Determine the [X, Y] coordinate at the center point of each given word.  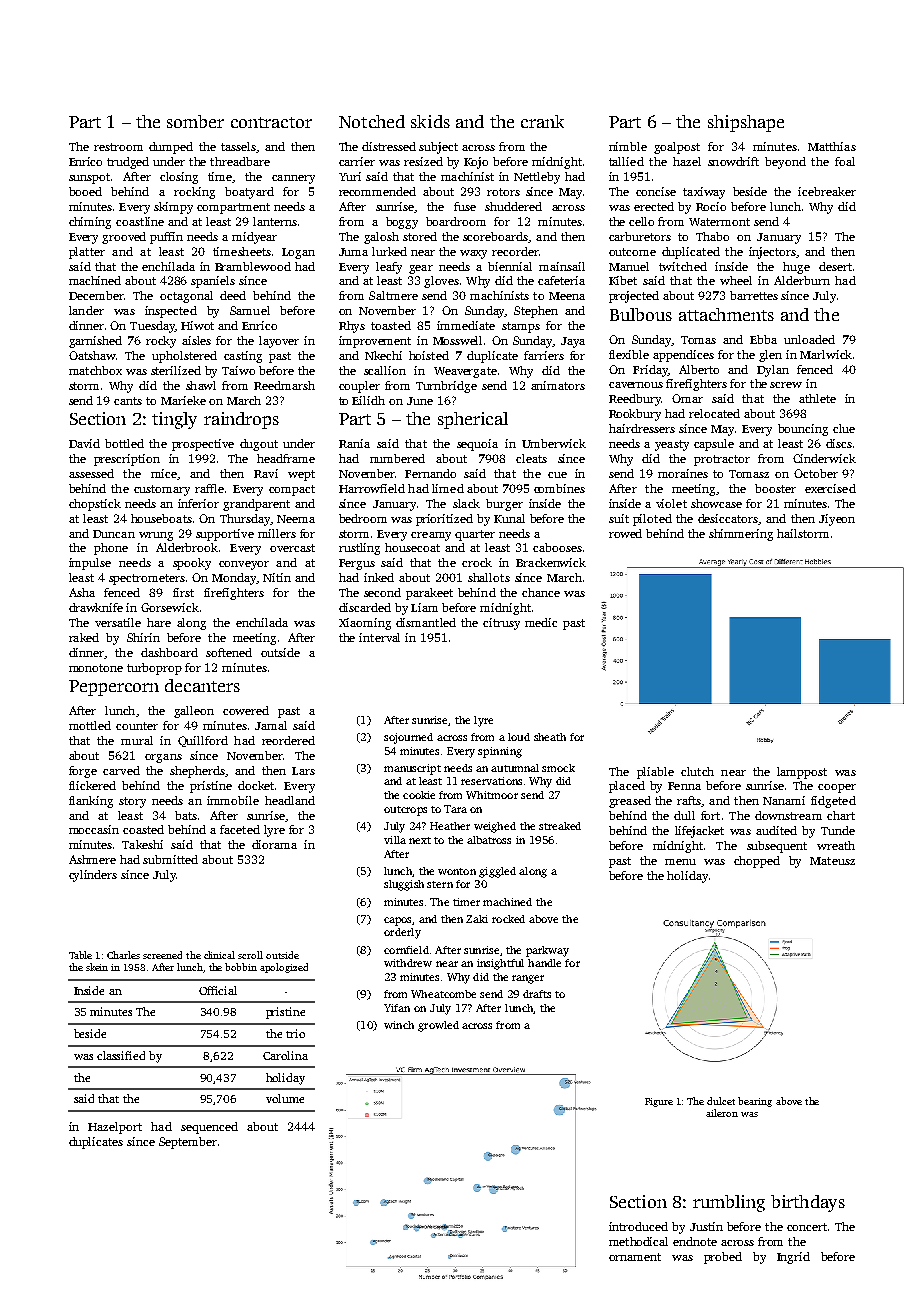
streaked [560, 826]
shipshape [746, 123]
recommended [377, 191]
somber [195, 121]
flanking [91, 802]
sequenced [209, 1128]
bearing [755, 1102]
